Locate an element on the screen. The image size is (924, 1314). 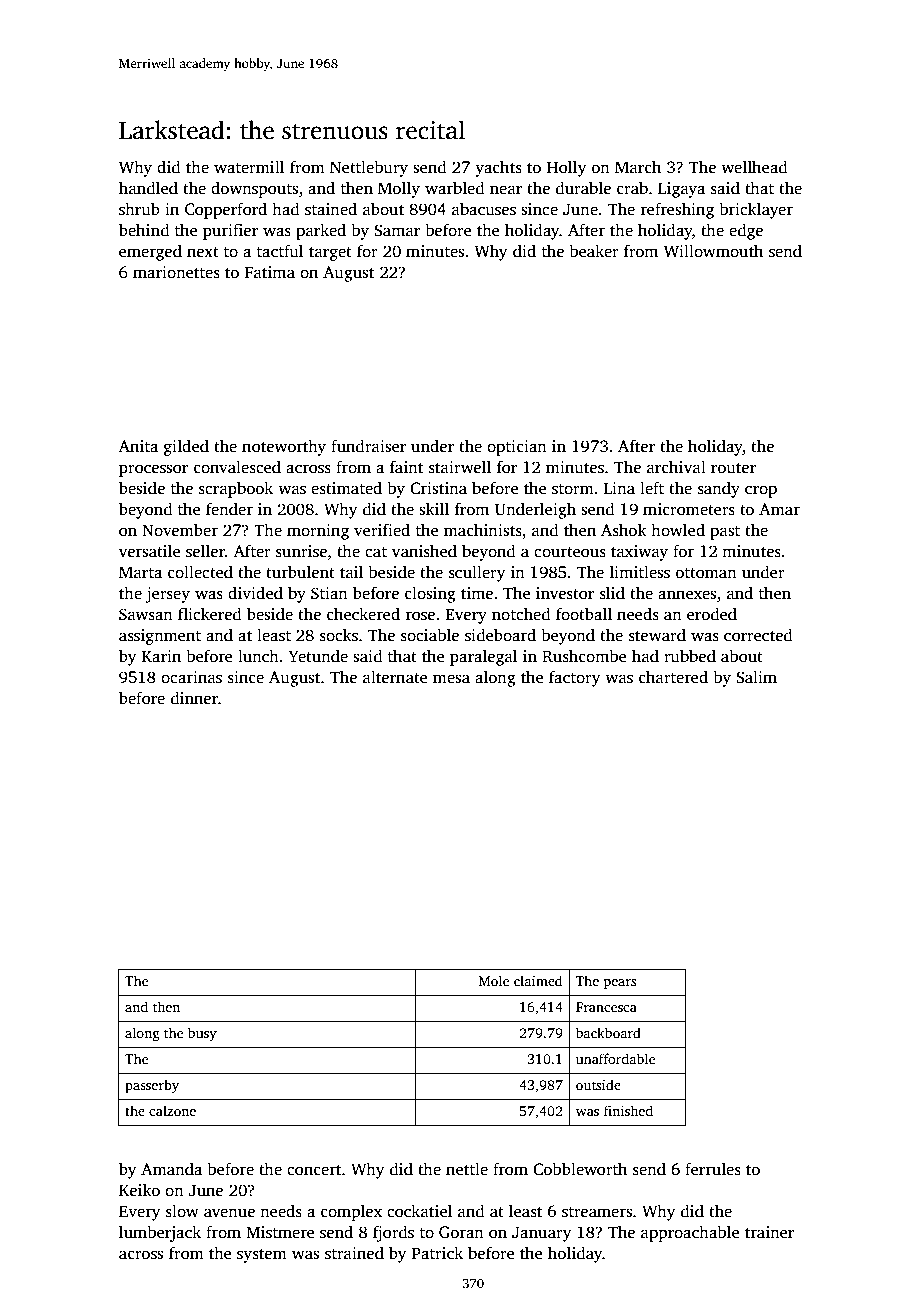
system is located at coordinates (262, 1256).
